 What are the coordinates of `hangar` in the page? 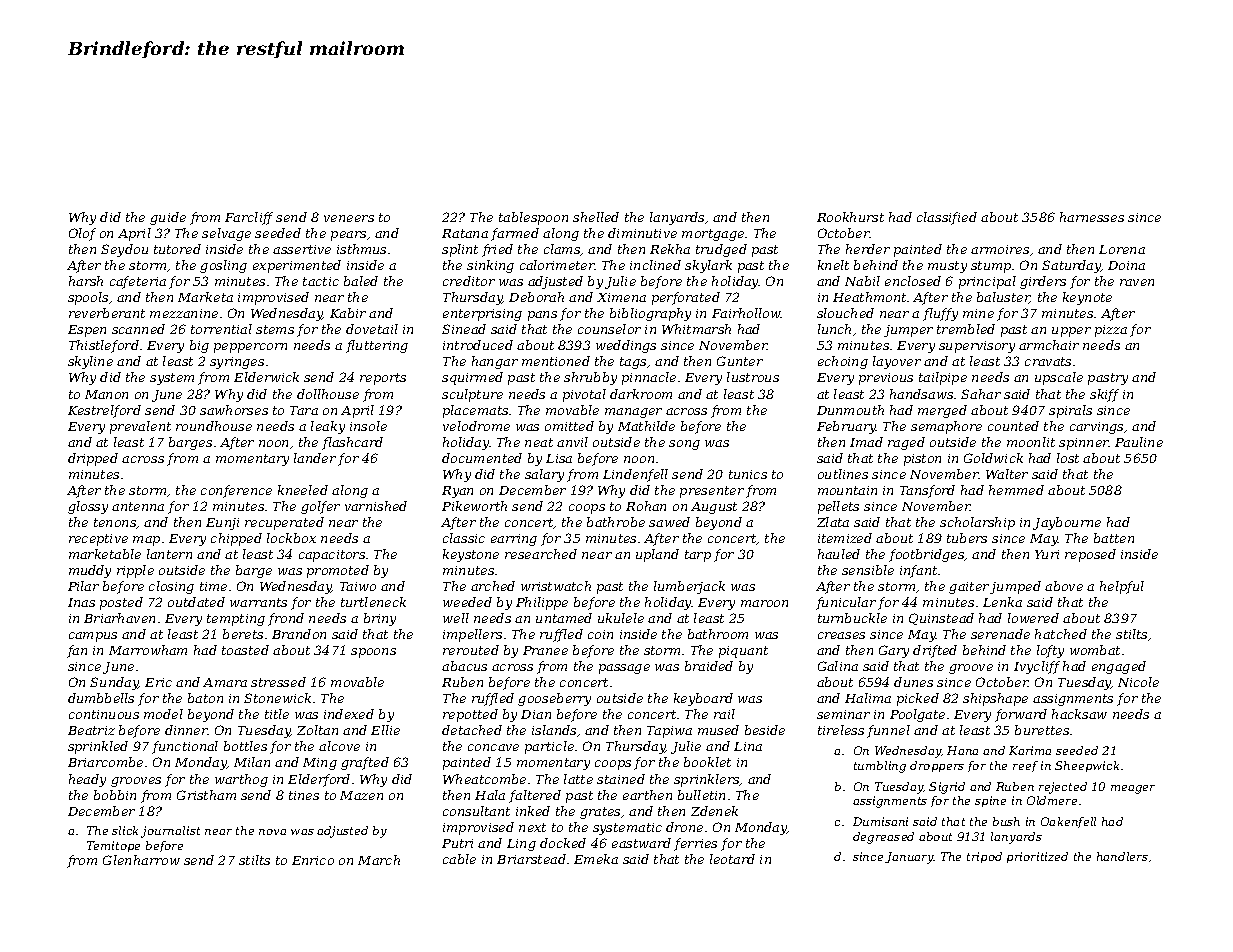 It's located at (495, 362).
